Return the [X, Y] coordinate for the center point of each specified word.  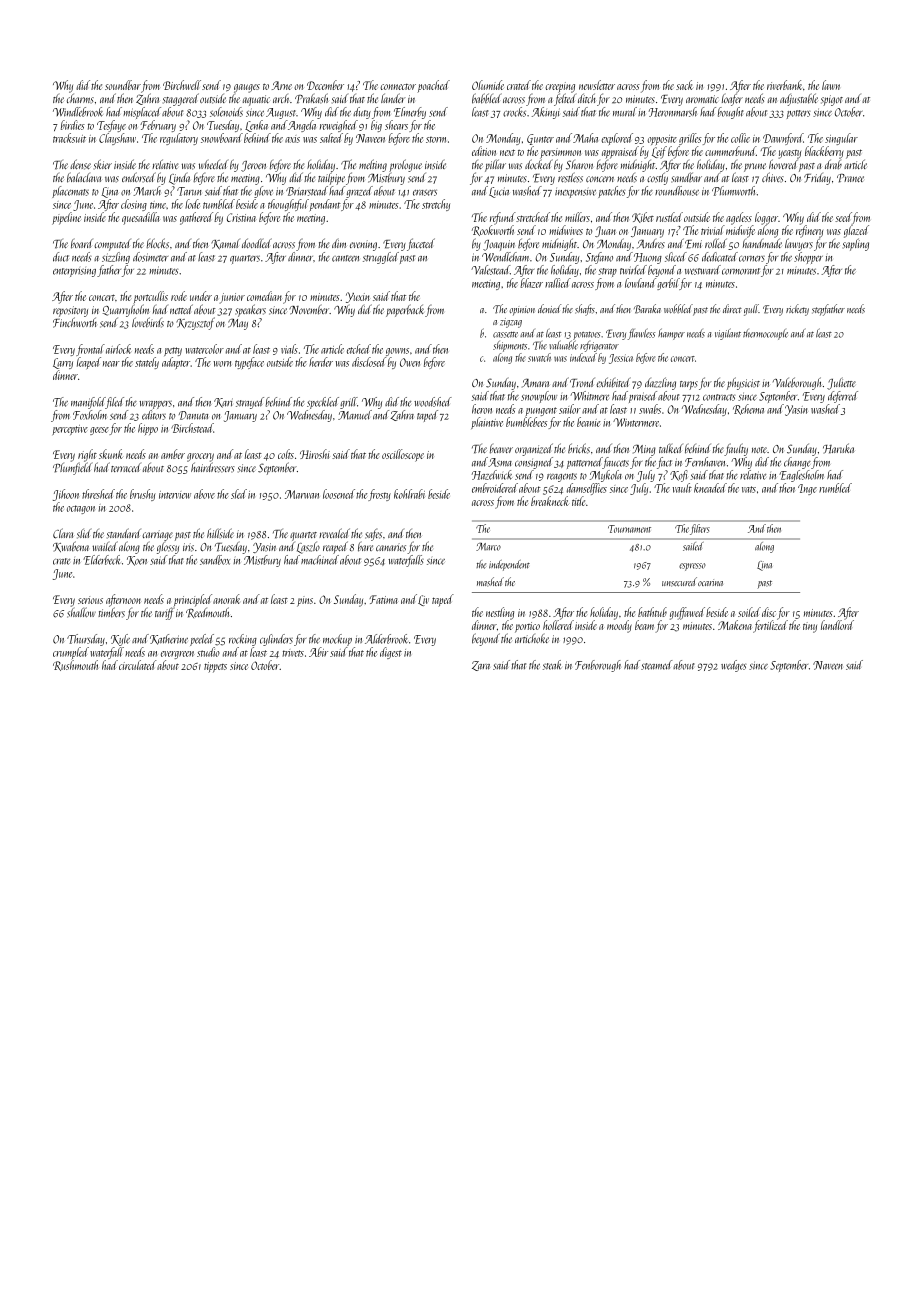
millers [577, 217]
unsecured [679, 582]
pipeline [66, 218]
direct [732, 308]
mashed [490, 582]
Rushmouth [75, 665]
